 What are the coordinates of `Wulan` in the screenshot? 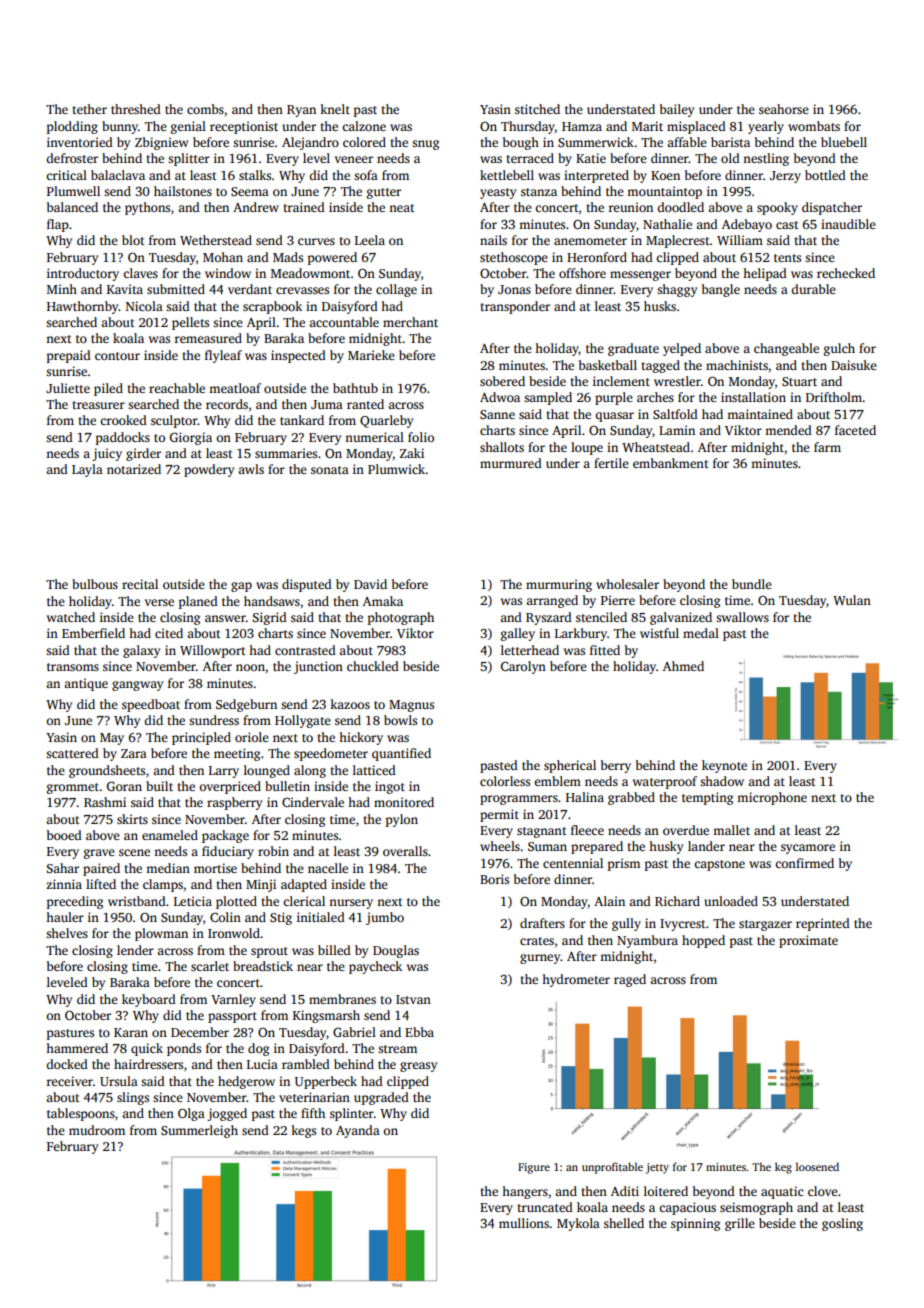 It's located at (852, 600).
